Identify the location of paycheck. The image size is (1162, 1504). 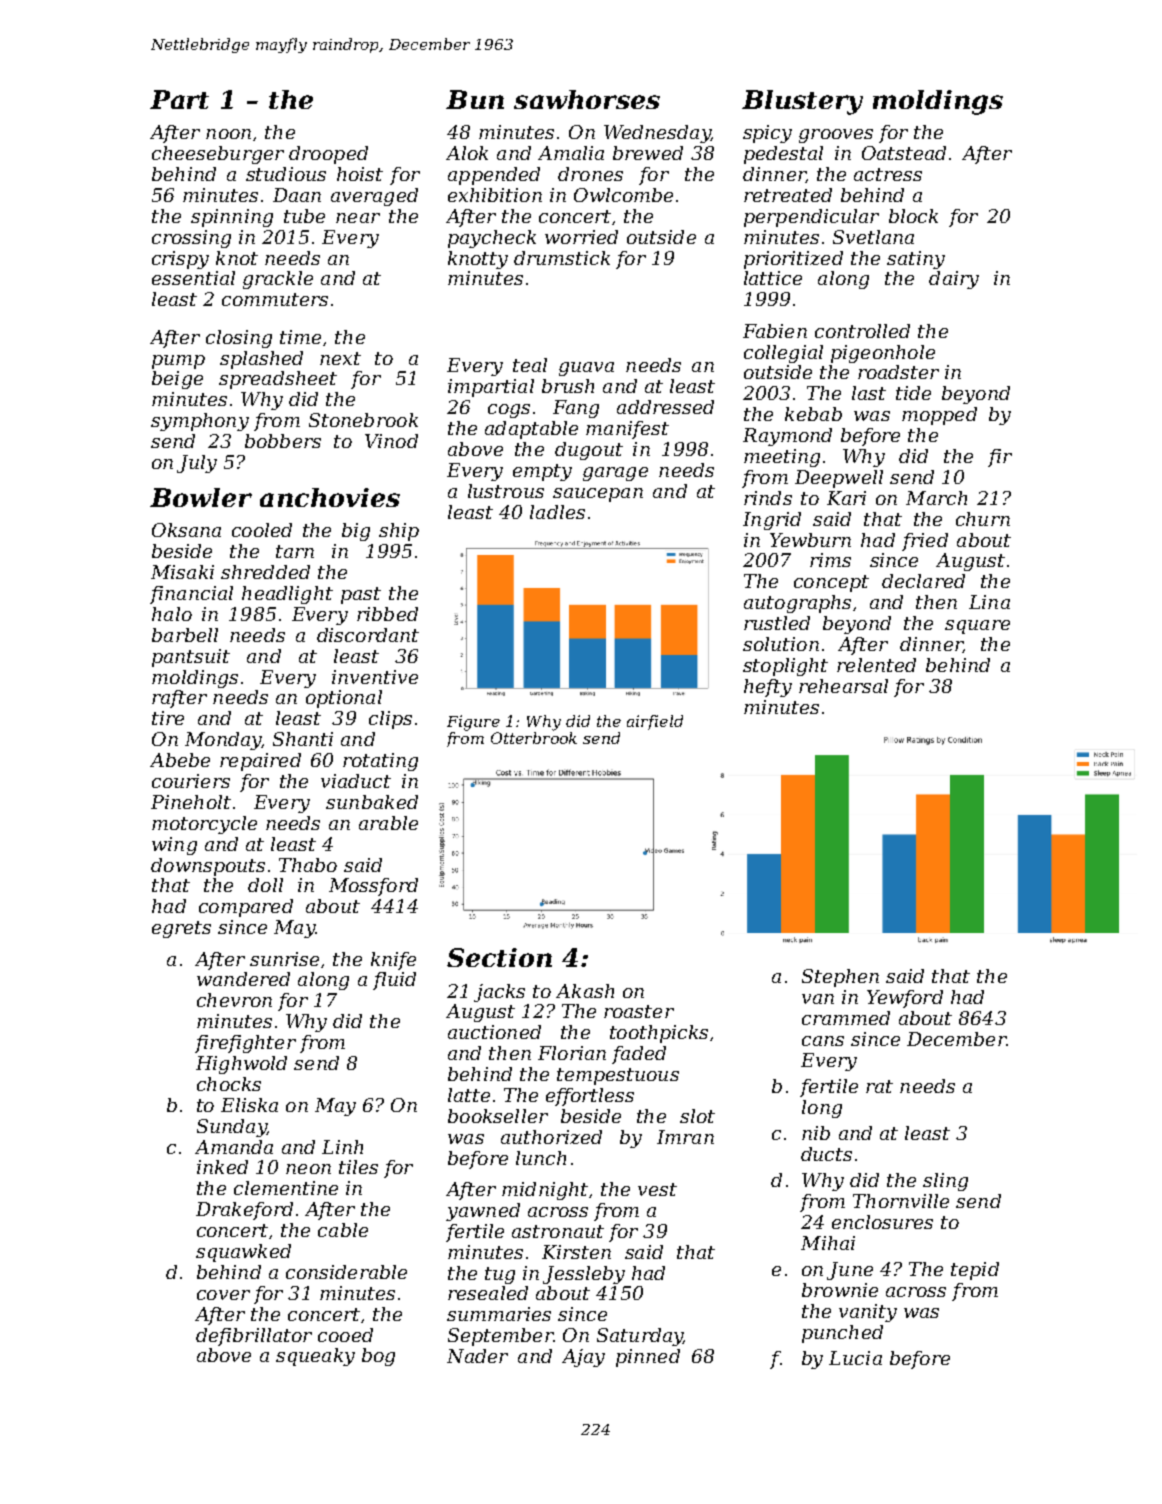
(492, 239).
